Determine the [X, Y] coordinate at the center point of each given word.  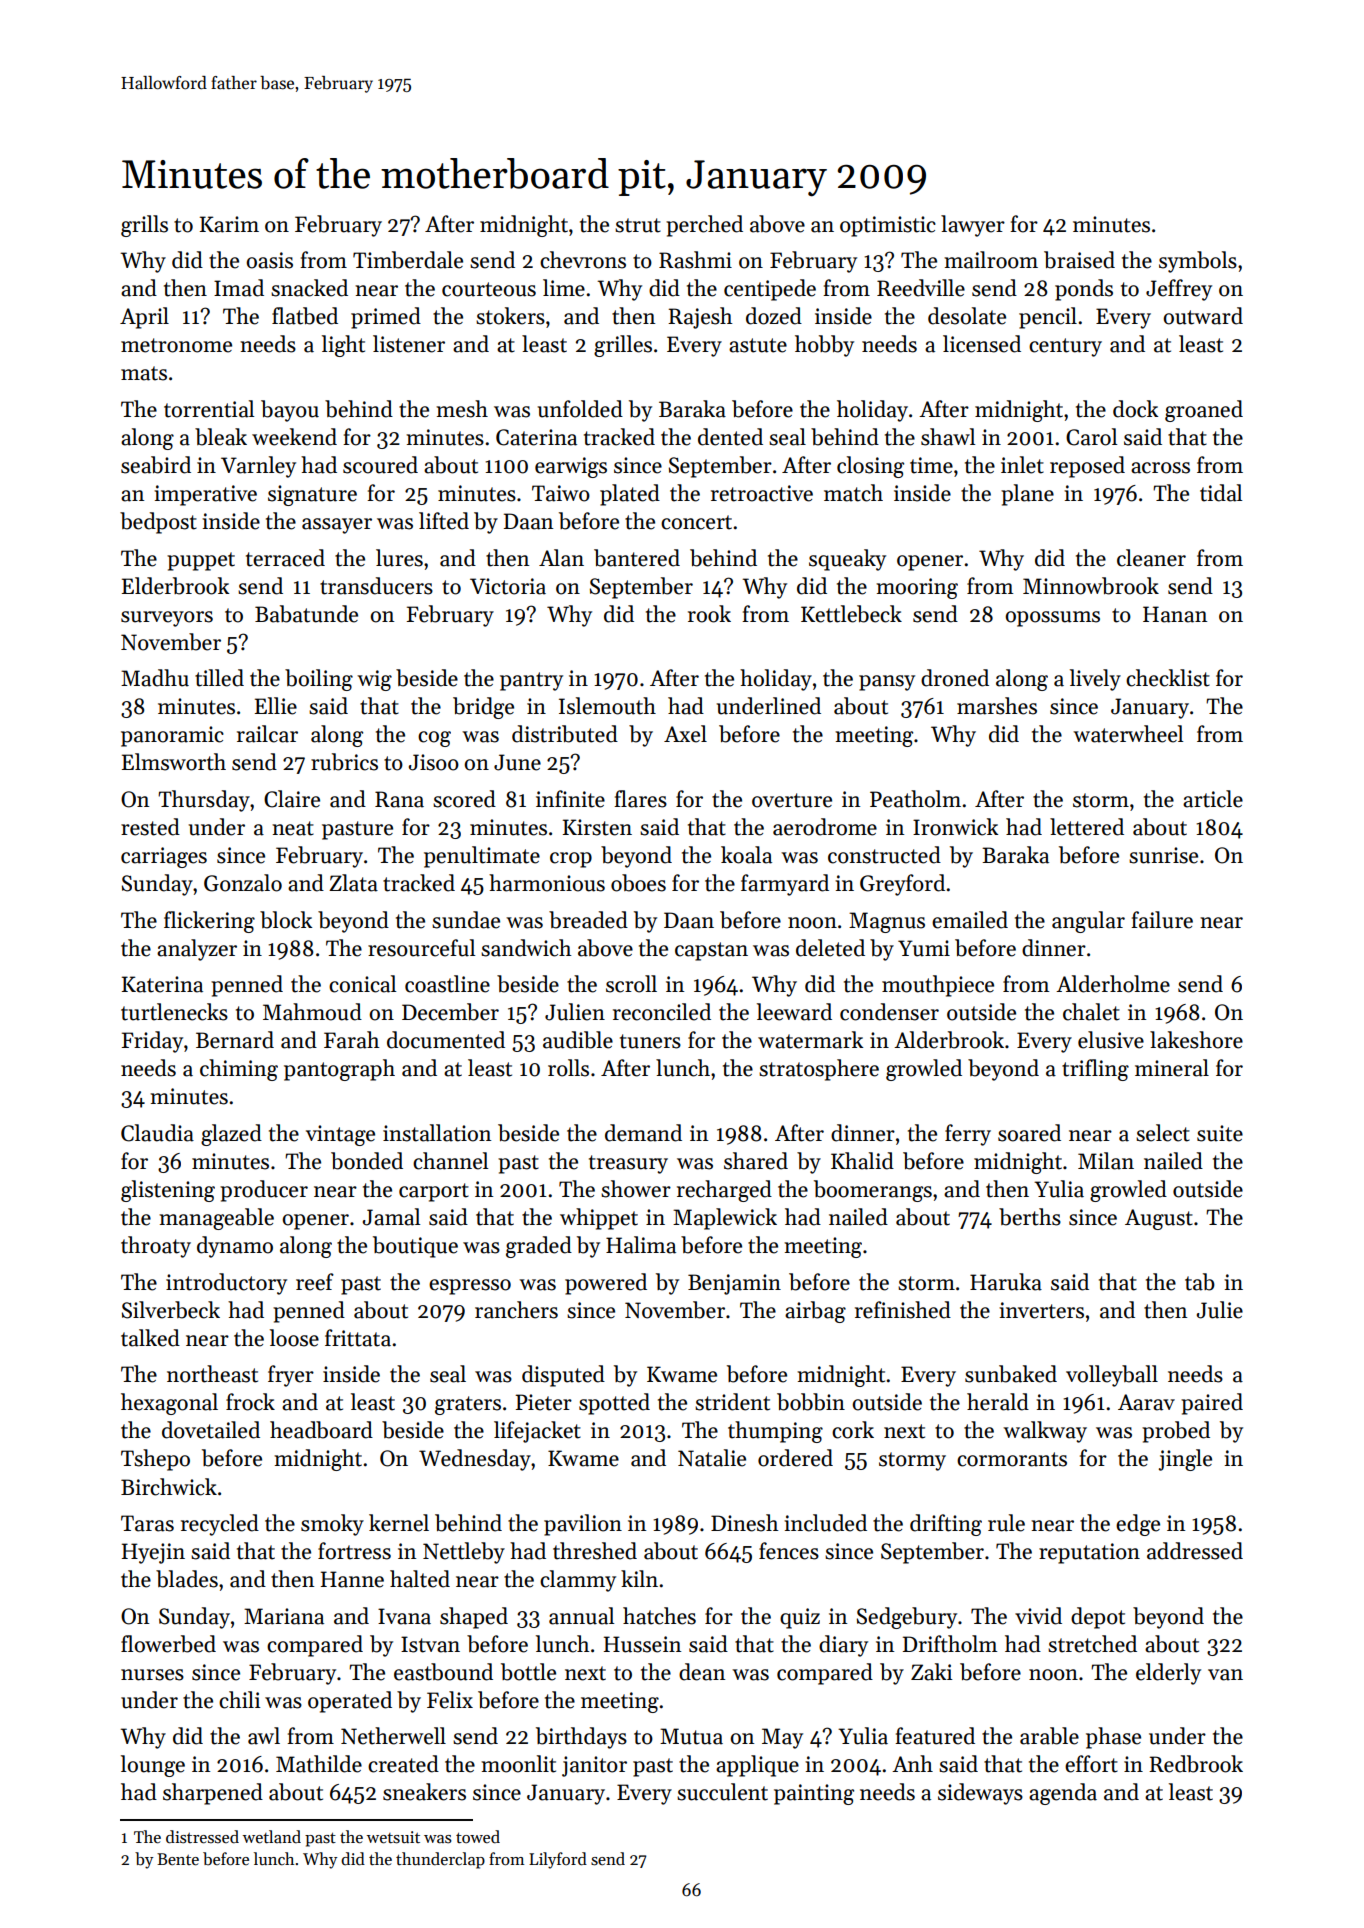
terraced [285, 558]
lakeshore [1196, 1040]
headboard [321, 1430]
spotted [614, 1404]
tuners [650, 1041]
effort [1091, 1764]
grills [144, 226]
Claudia [157, 1133]
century [1065, 347]
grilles [623, 346]
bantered [637, 558]
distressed [202, 1837]
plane [1027, 495]
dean [702, 1672]
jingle [1185, 1460]
